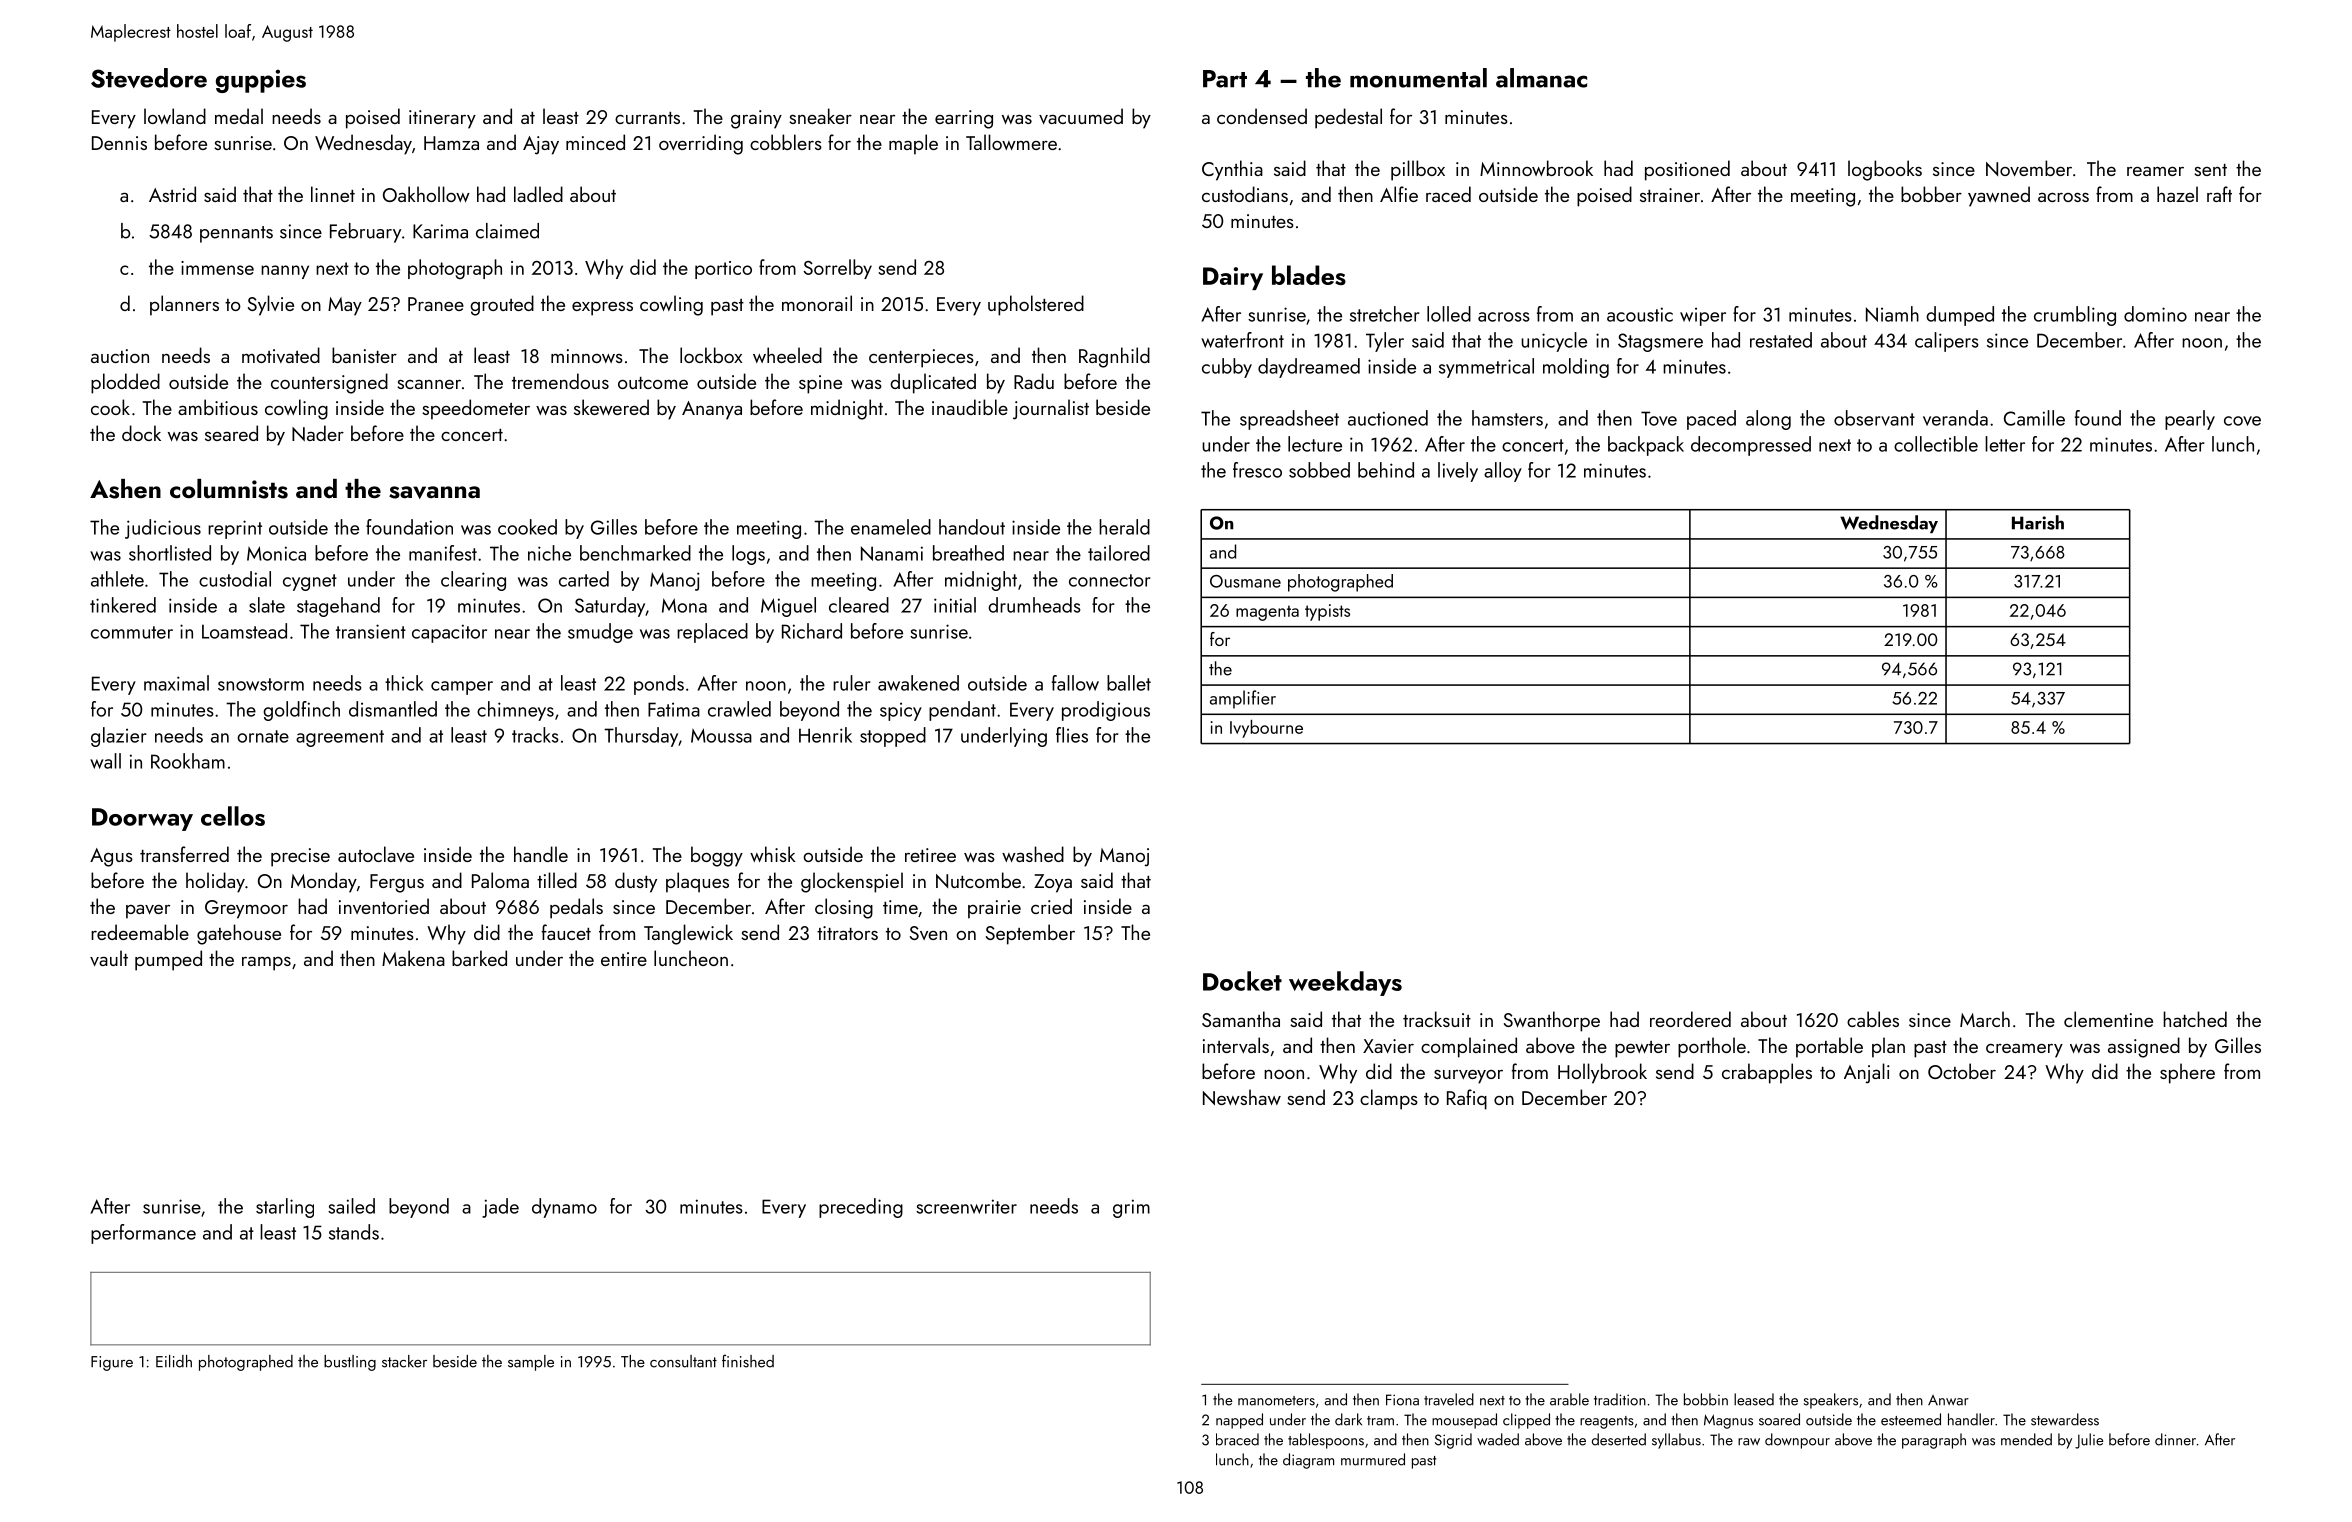  Describe the element at coordinates (1245, 581) in the image. I see `Ousmane` at that location.
